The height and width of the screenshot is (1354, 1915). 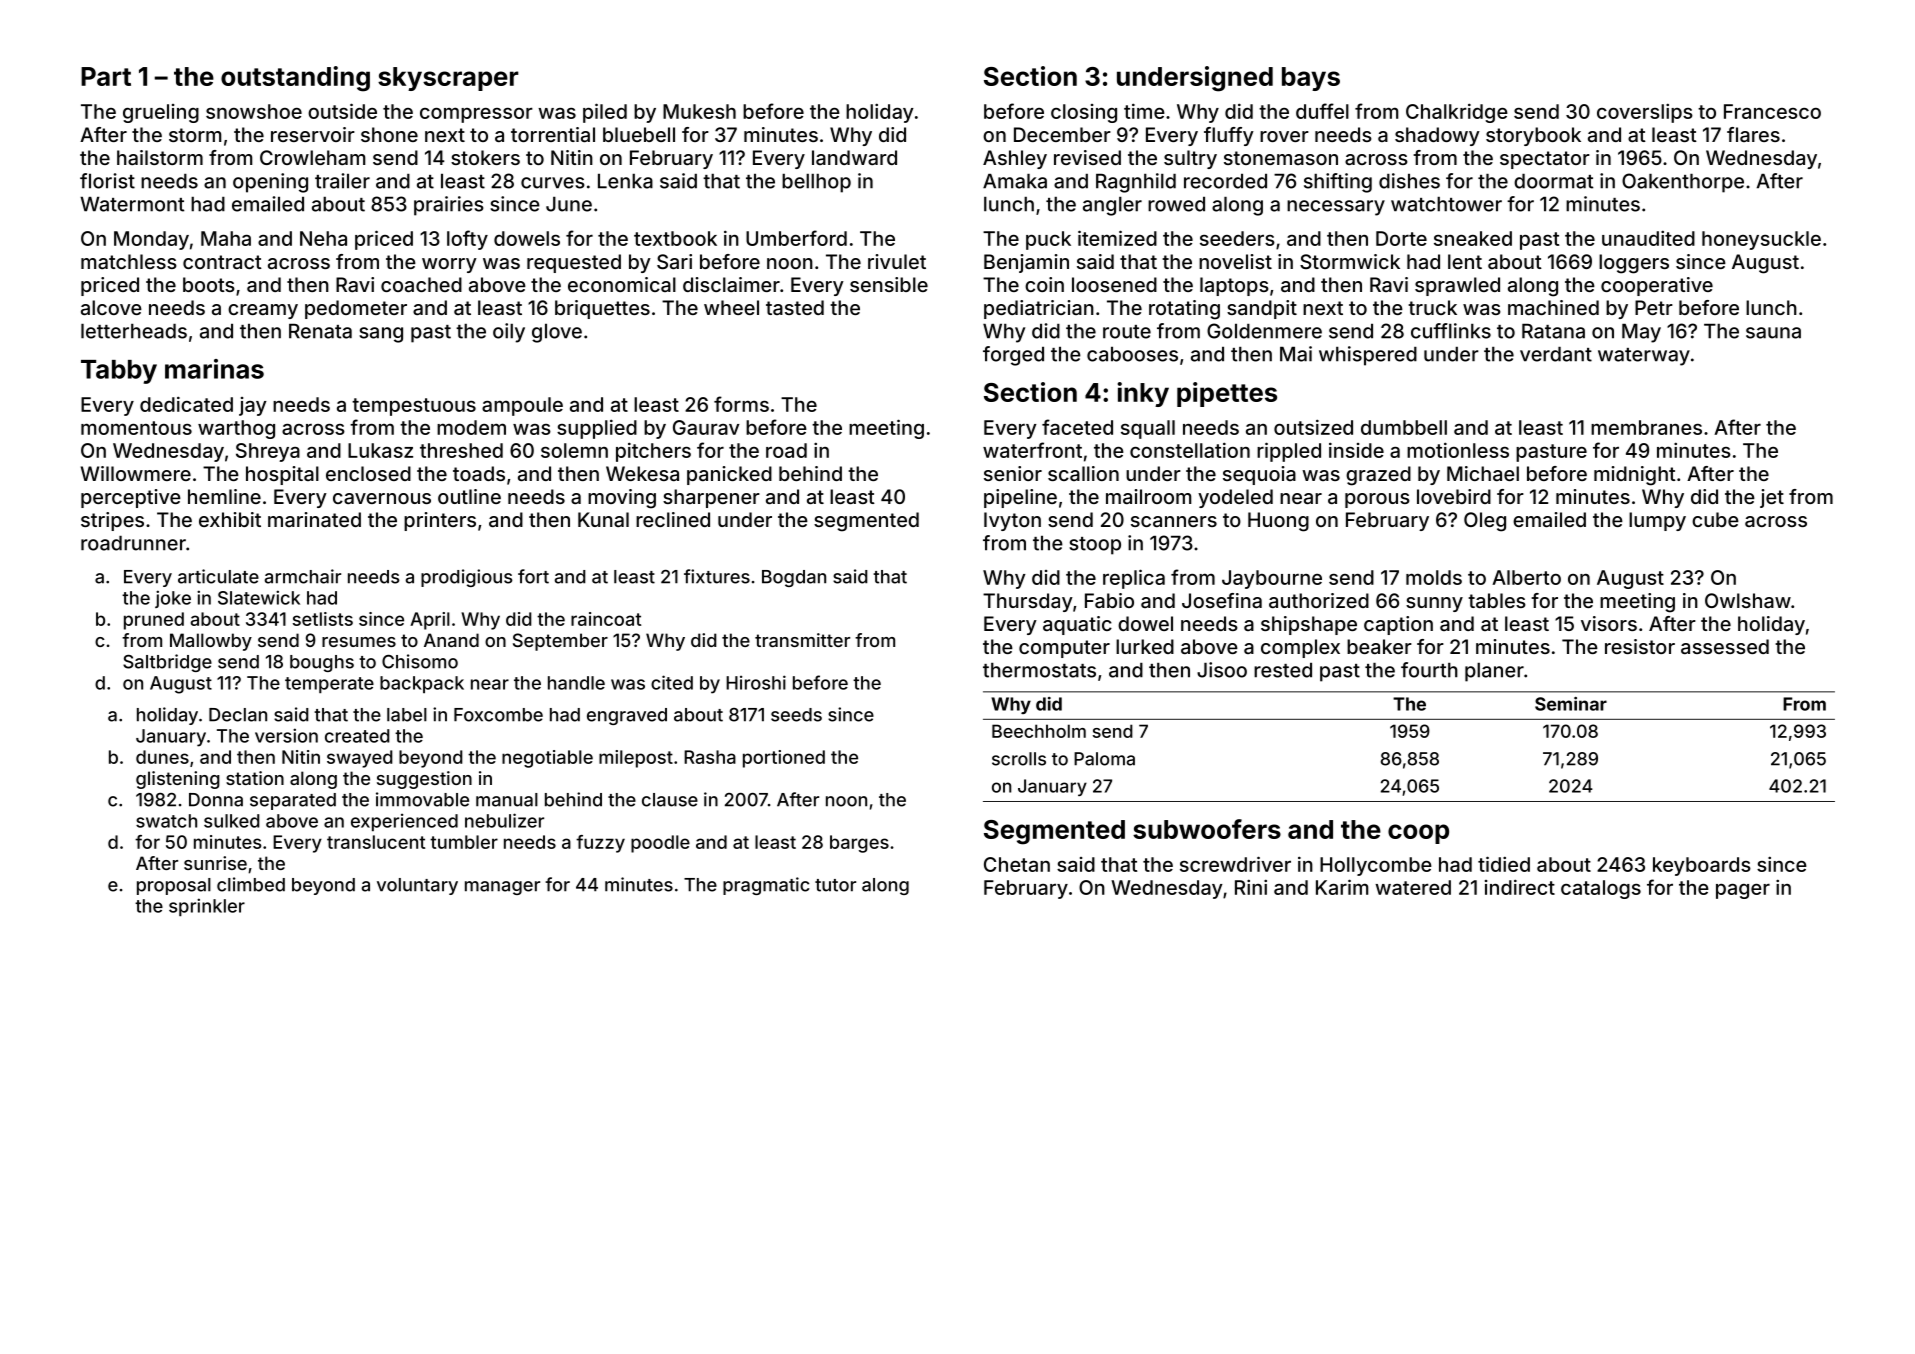 What do you see at coordinates (485, 157) in the screenshot?
I see `stokers` at bounding box center [485, 157].
